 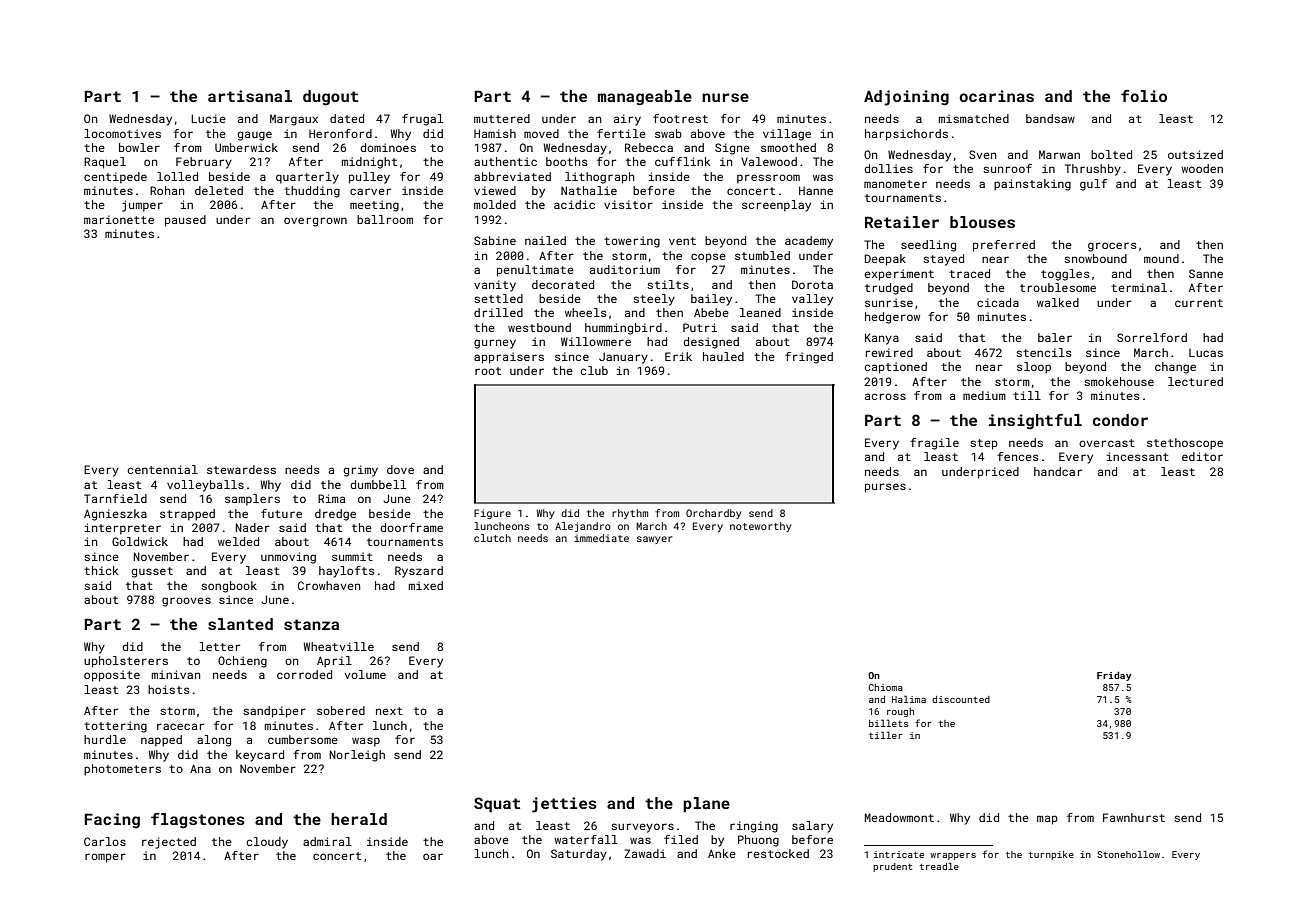 I want to click on nurse, so click(x=725, y=97).
